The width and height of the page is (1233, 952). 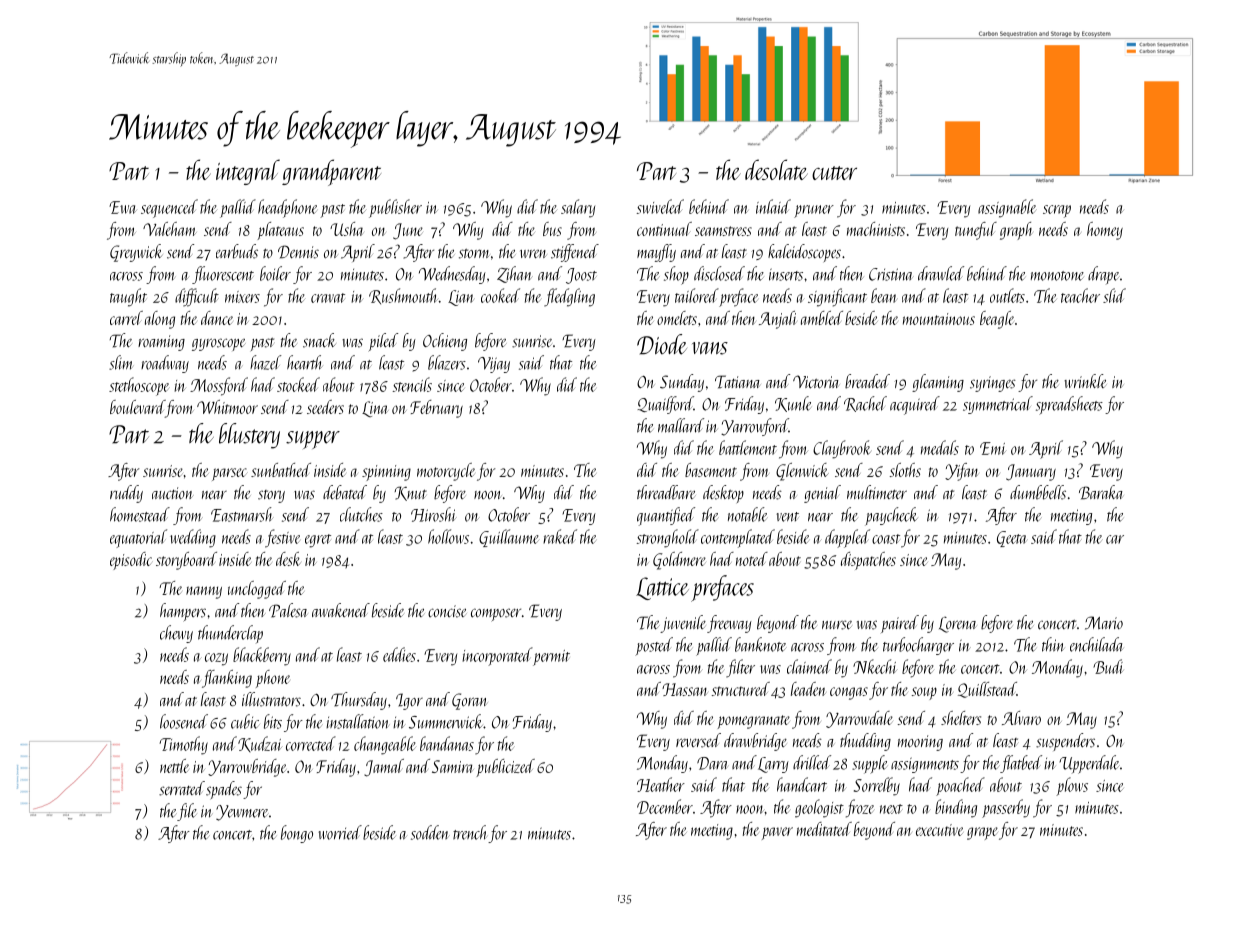 I want to click on assignable, so click(x=1007, y=208).
